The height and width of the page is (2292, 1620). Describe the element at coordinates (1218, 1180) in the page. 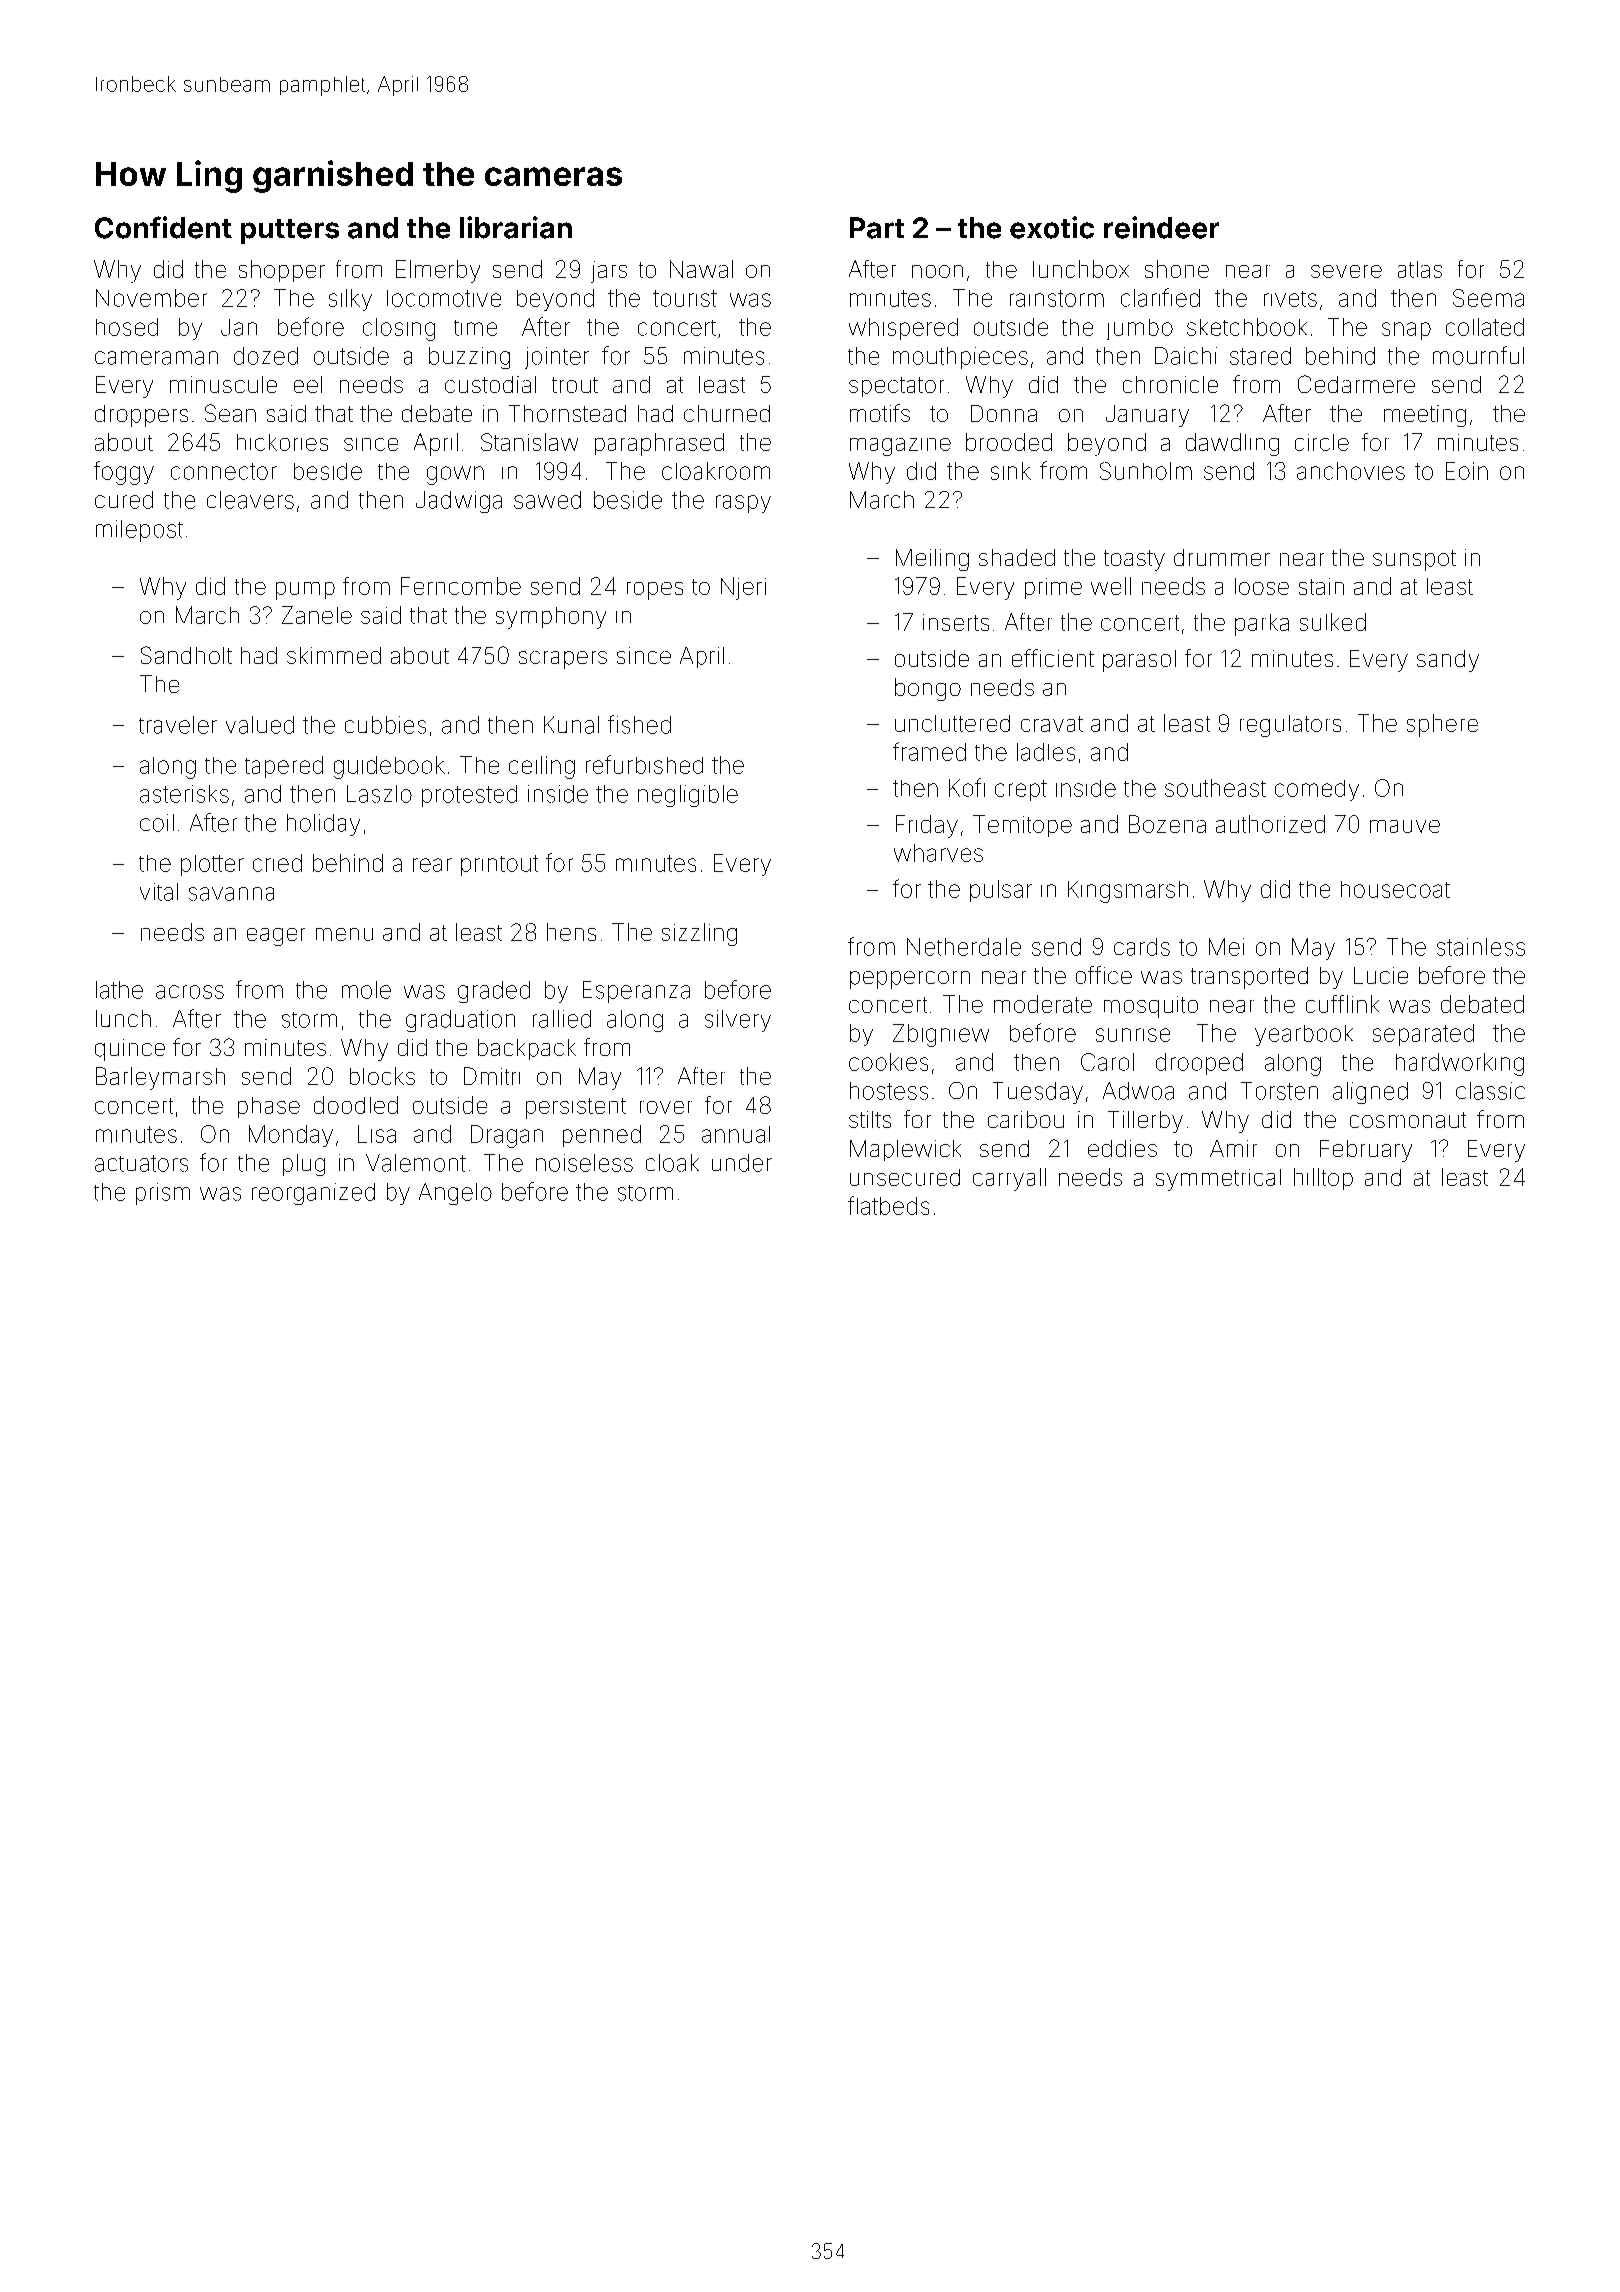

I see `symmetrical` at that location.
